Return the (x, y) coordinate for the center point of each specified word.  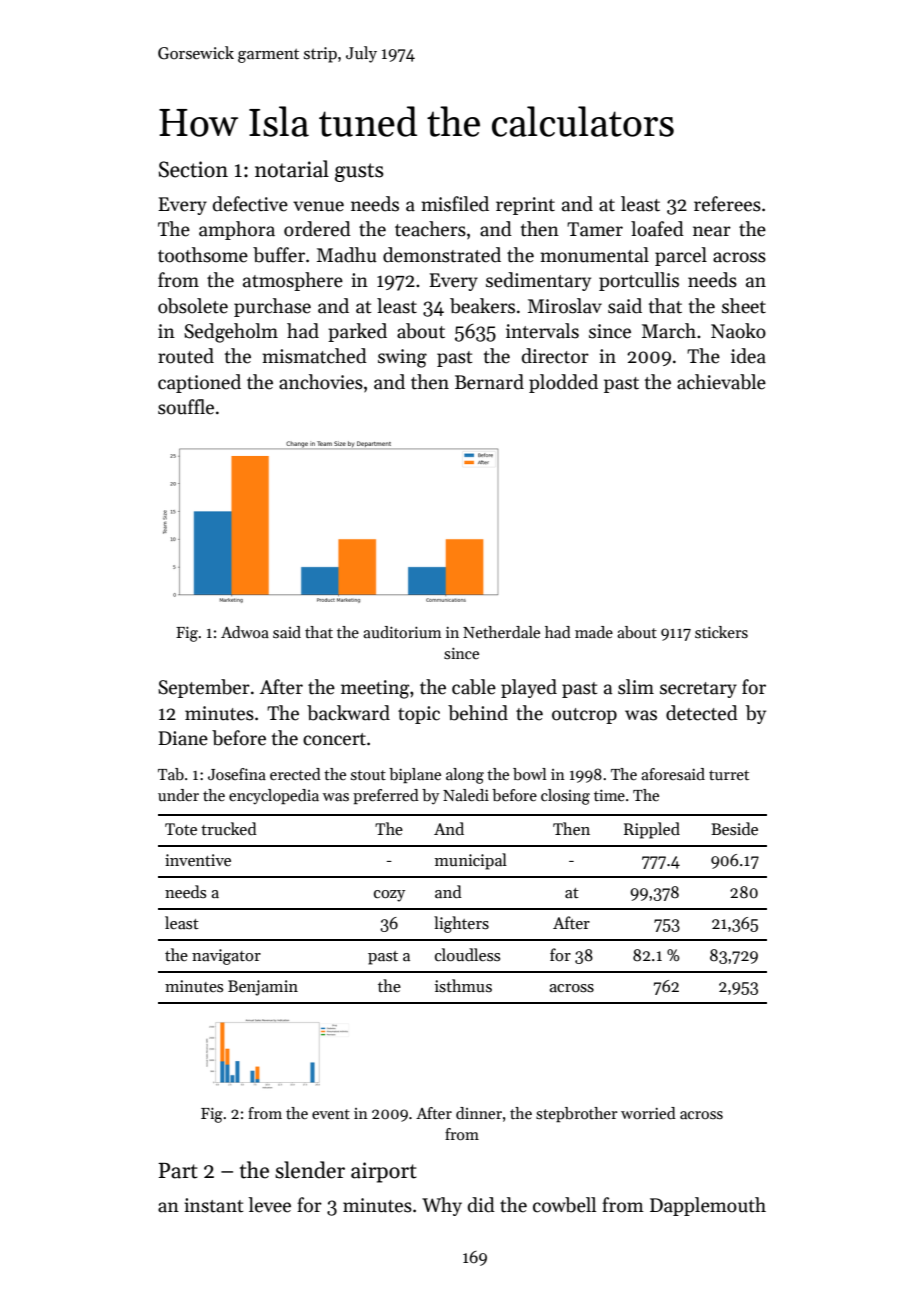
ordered (317, 229)
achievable (721, 382)
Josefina (237, 774)
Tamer (595, 229)
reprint (525, 206)
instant (214, 1205)
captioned (199, 383)
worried (648, 1113)
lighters (461, 924)
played (529, 688)
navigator (226, 957)
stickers (721, 632)
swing (402, 358)
